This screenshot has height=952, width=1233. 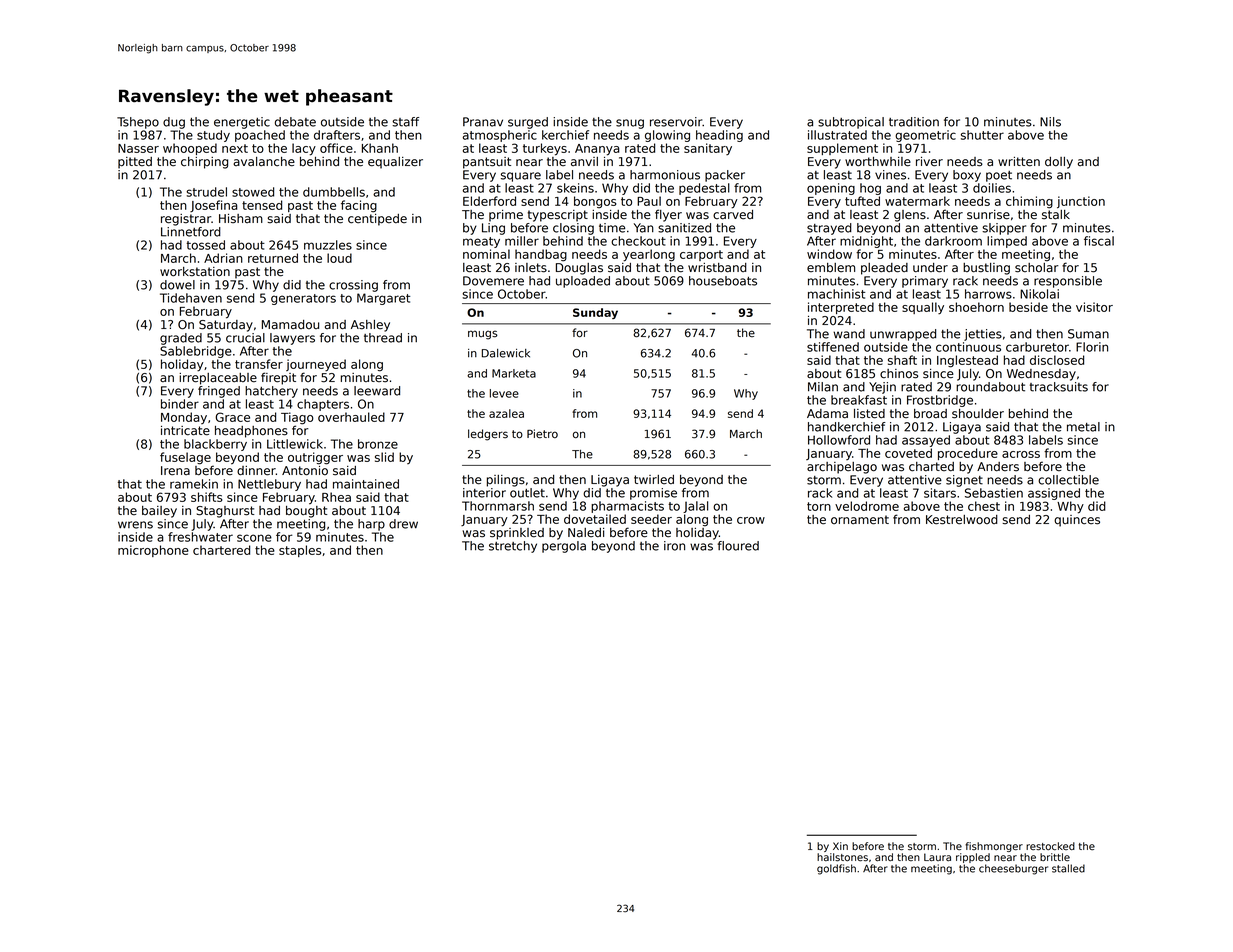 I want to click on equalizer, so click(x=395, y=163).
